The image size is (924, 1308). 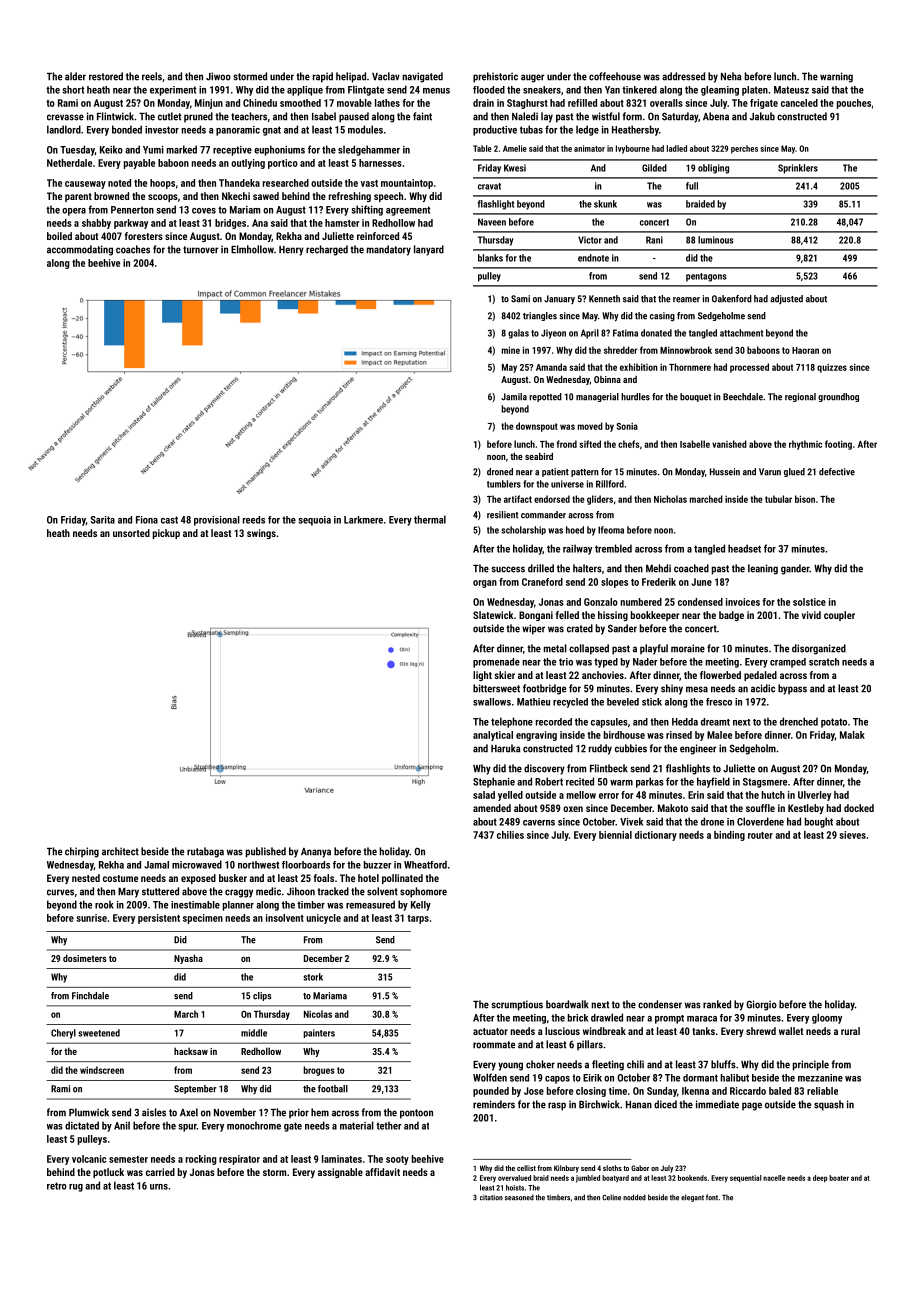 I want to click on tarps, so click(x=418, y=919).
